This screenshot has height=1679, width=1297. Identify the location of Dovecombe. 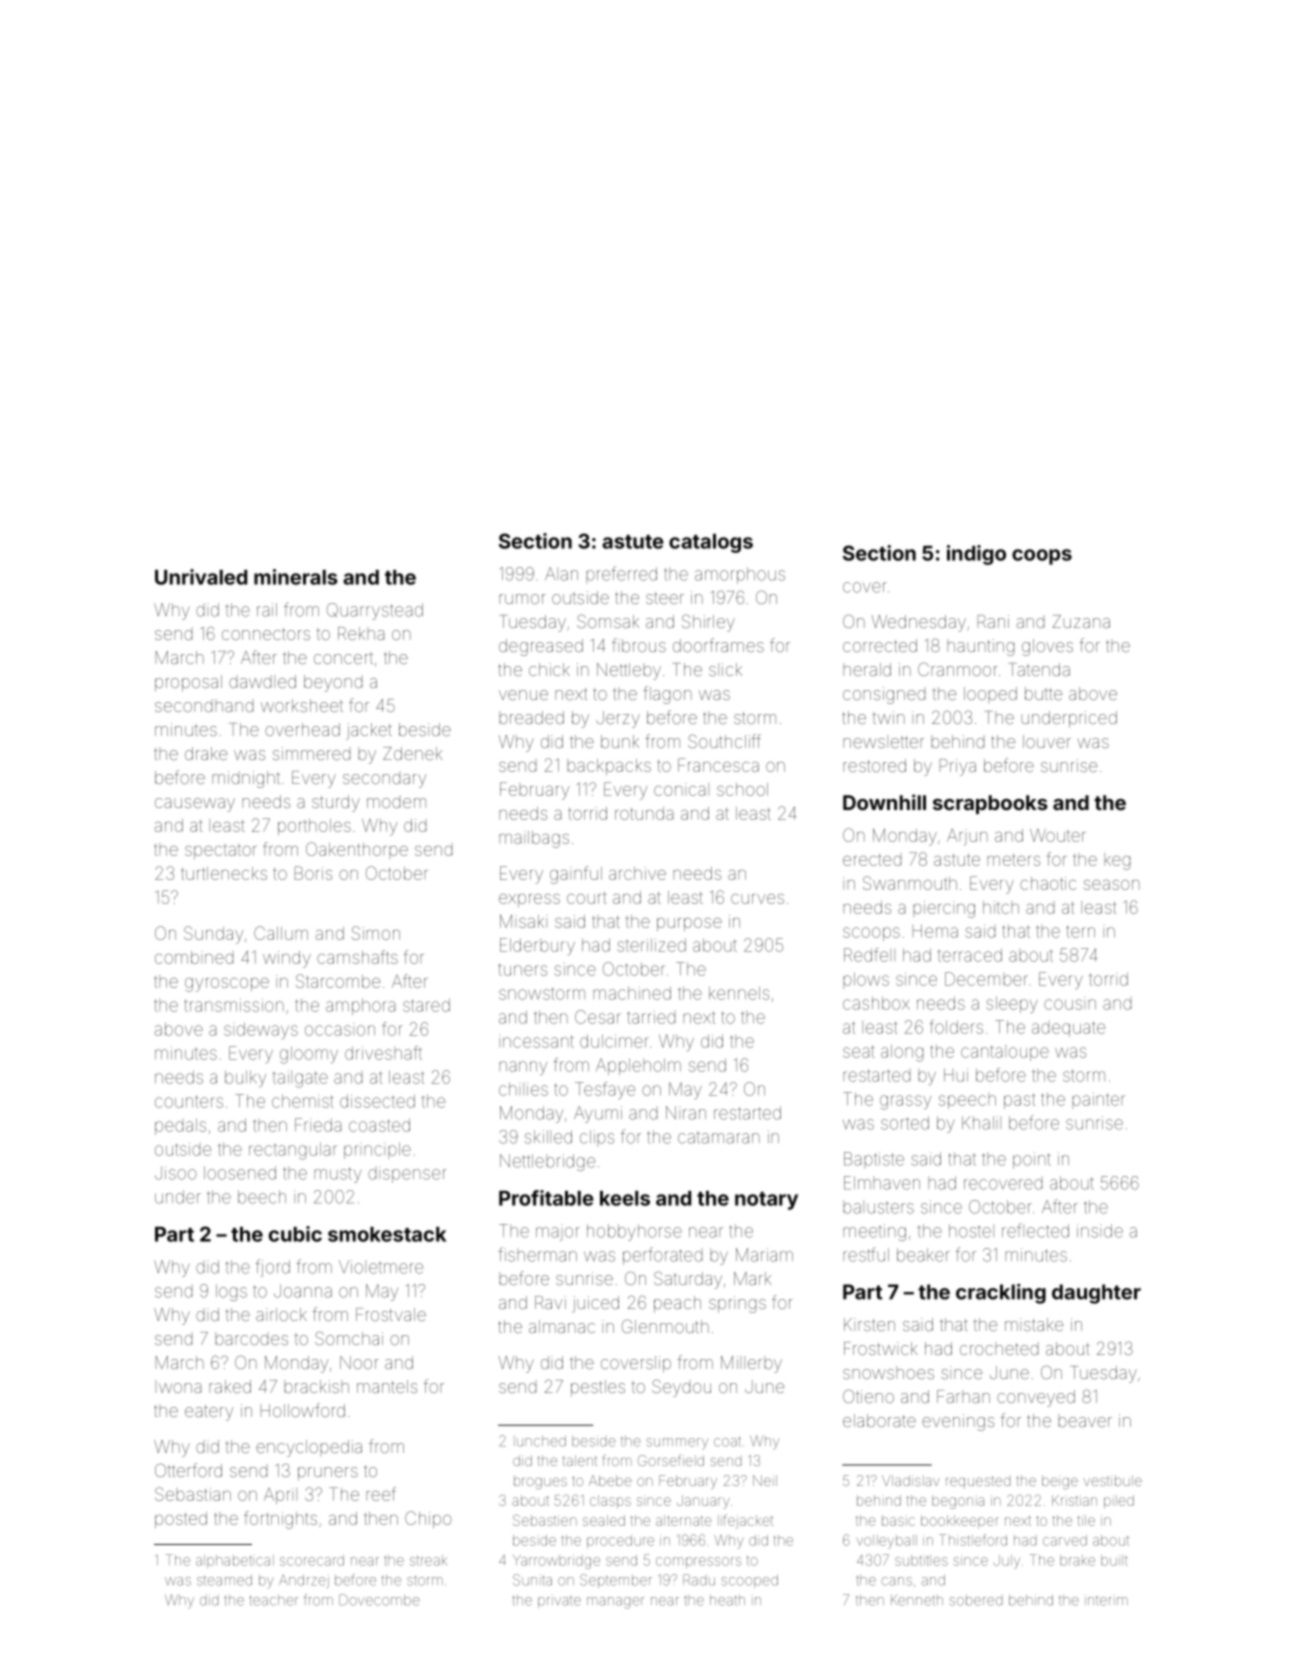
(379, 1600).
